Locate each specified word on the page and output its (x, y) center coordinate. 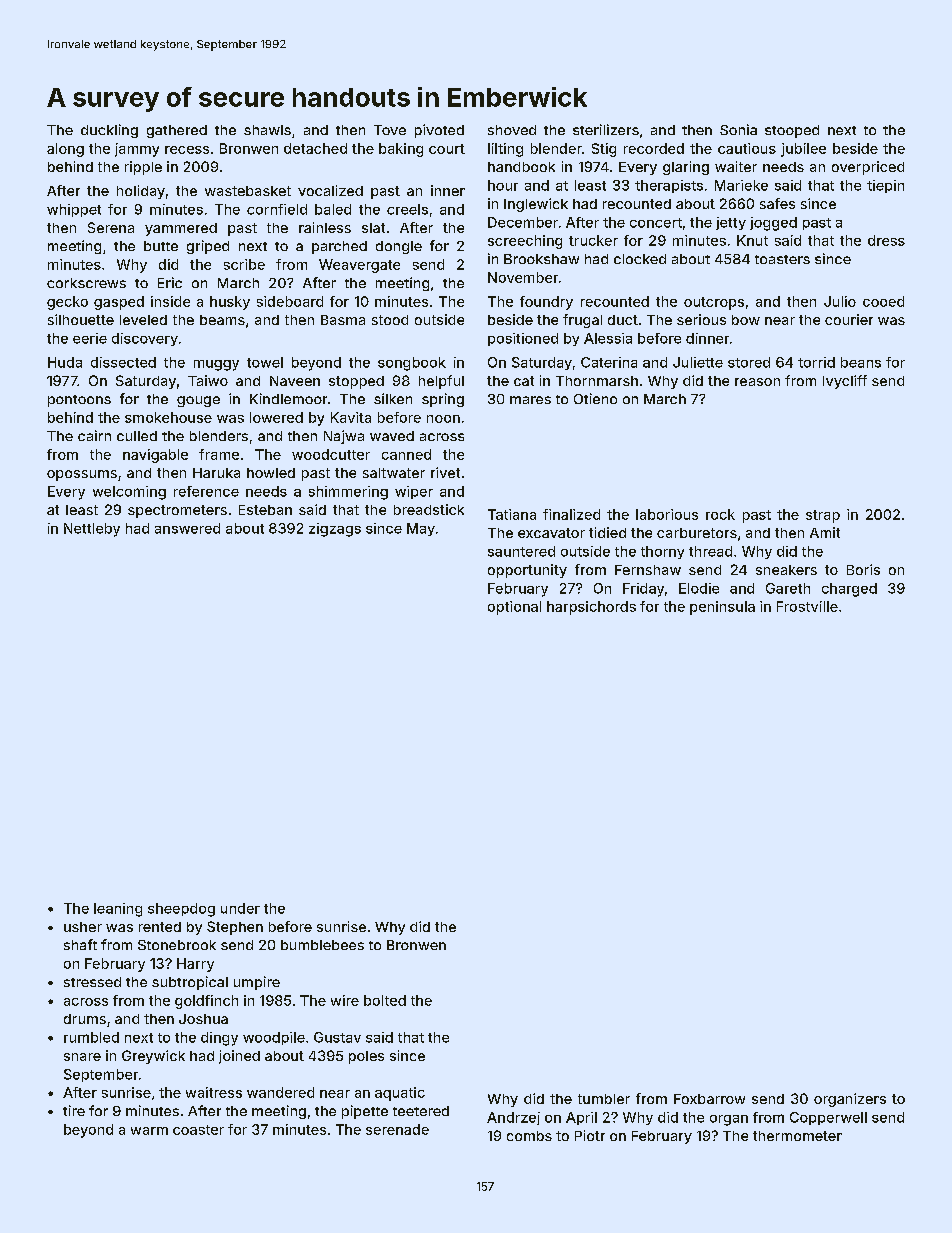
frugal (582, 321)
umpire (257, 983)
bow (746, 320)
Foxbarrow (709, 1099)
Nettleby (92, 530)
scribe (244, 264)
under (240, 908)
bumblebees (322, 945)
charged (849, 590)
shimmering (348, 493)
